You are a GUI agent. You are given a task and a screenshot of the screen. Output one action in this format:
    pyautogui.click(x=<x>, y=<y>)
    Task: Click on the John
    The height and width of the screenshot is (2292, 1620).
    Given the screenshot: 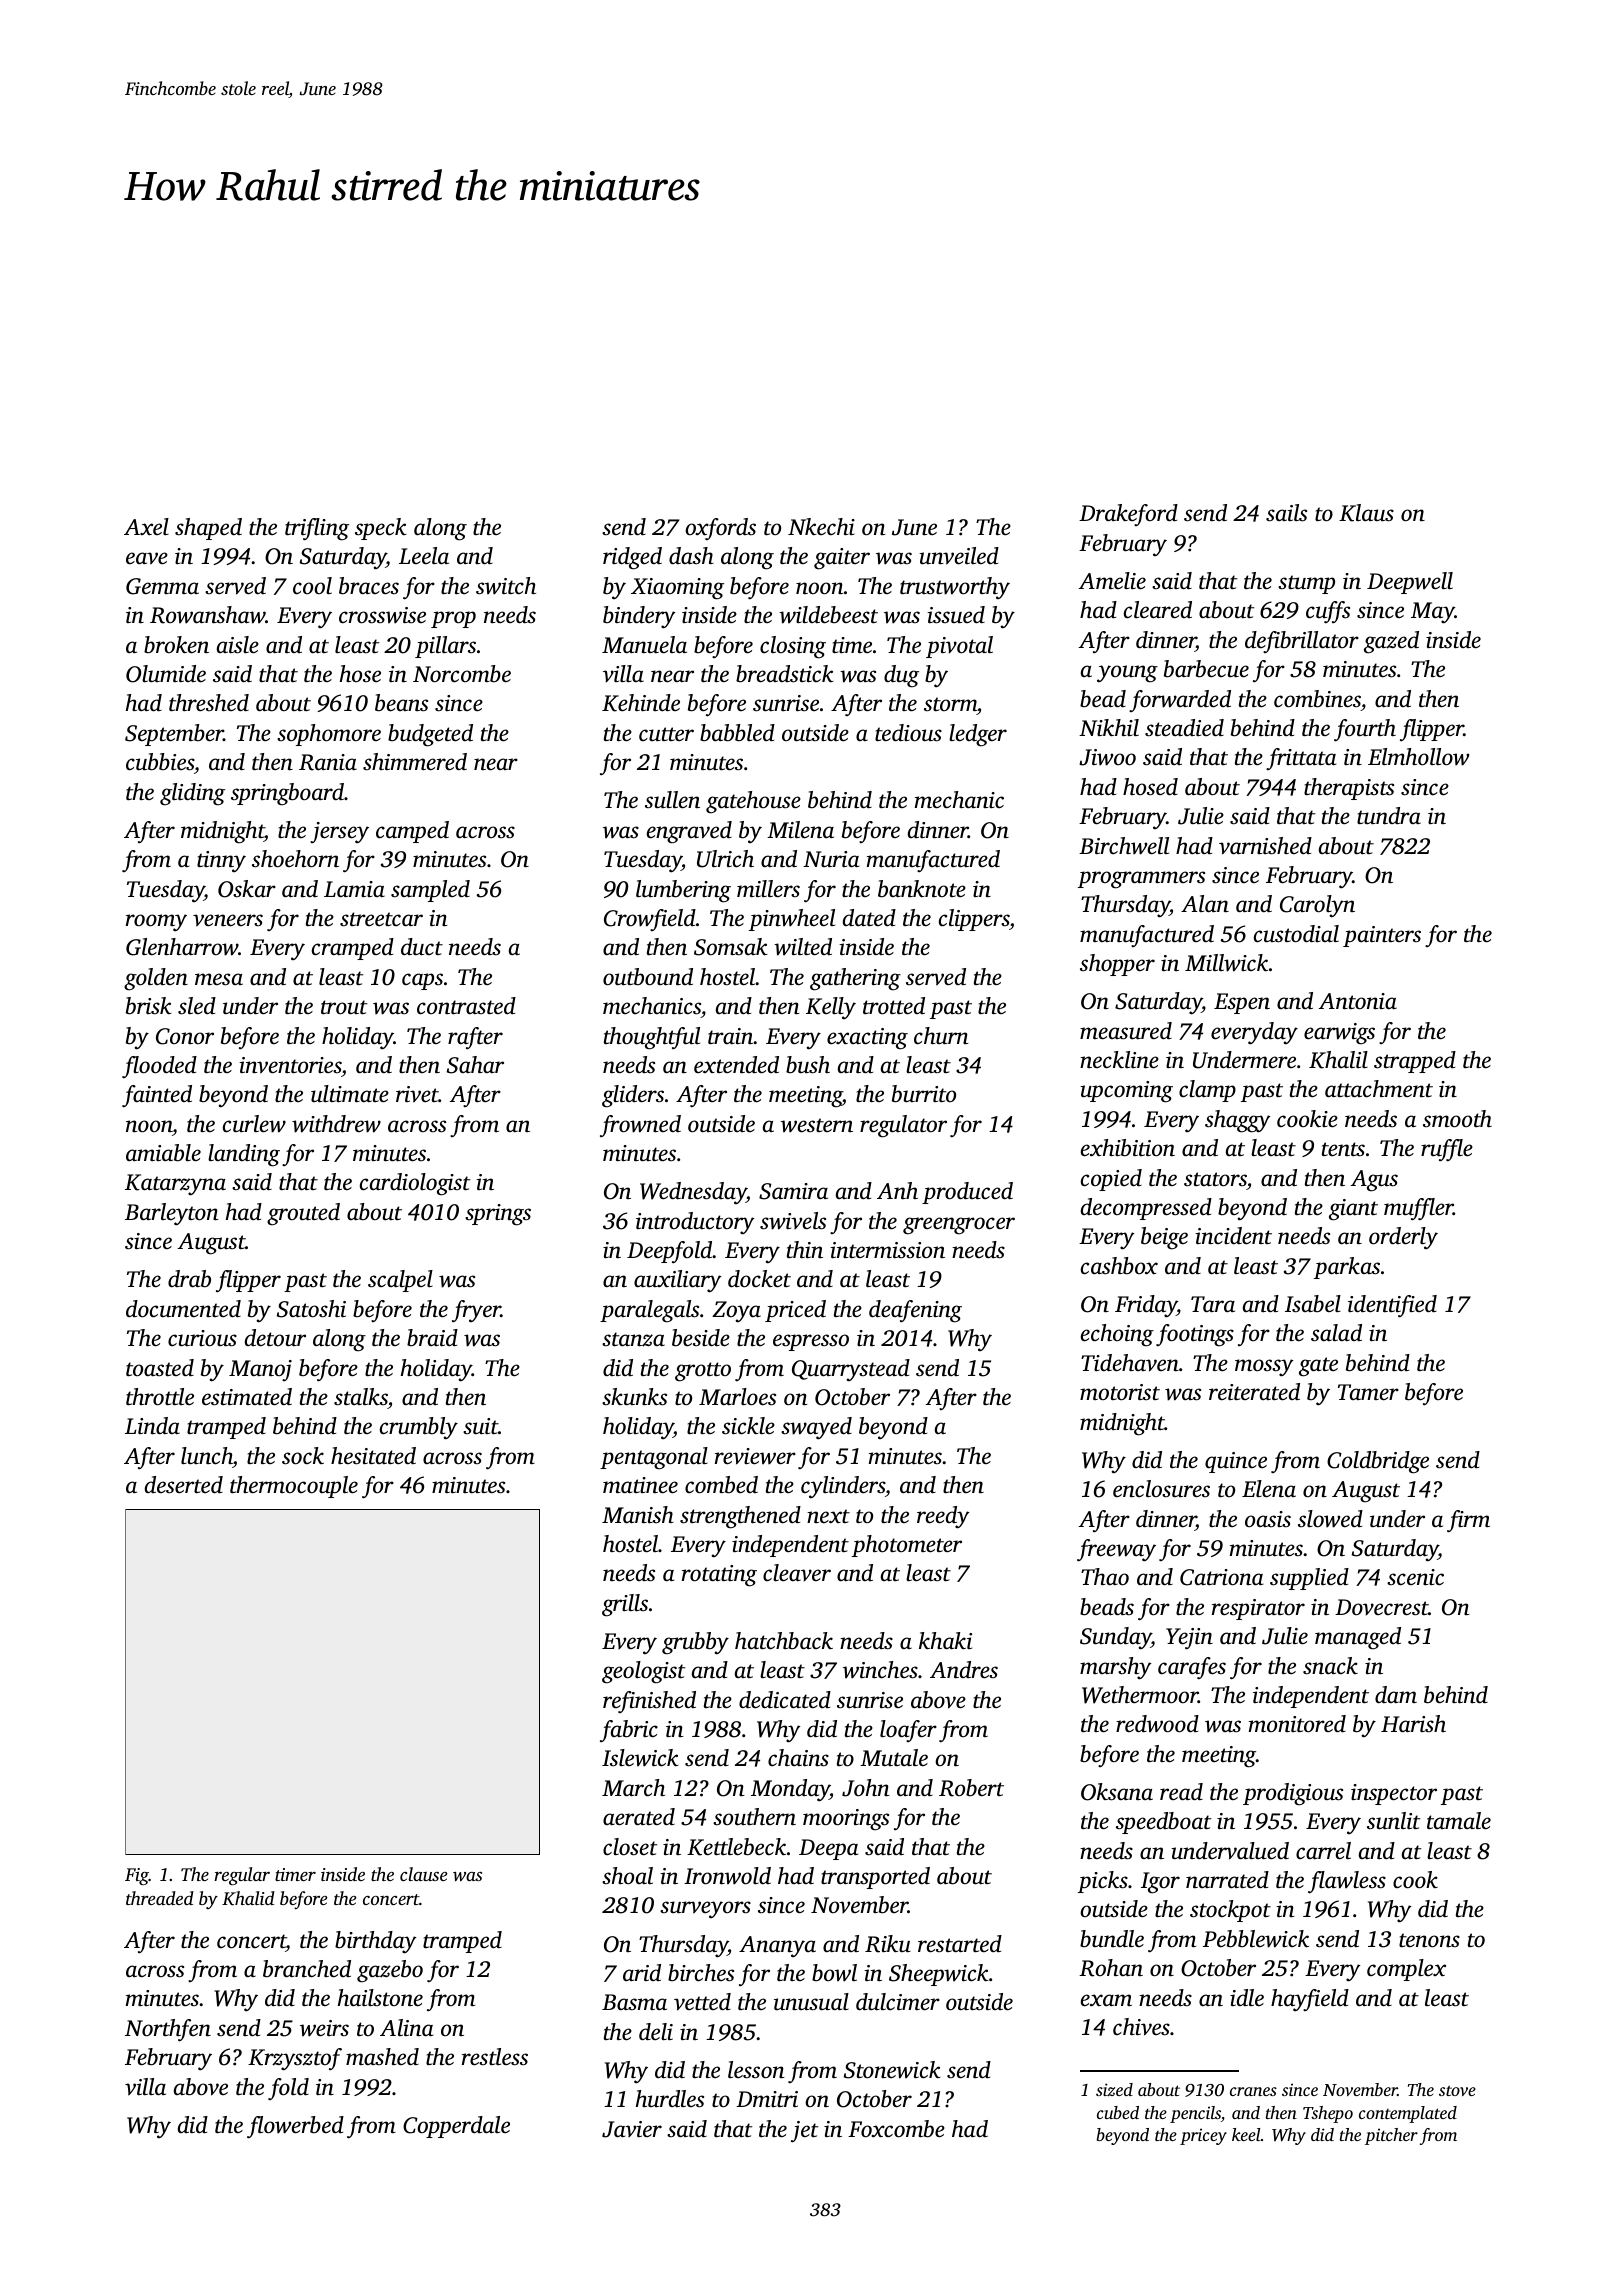 What is the action you would take?
    pyautogui.click(x=866, y=1788)
